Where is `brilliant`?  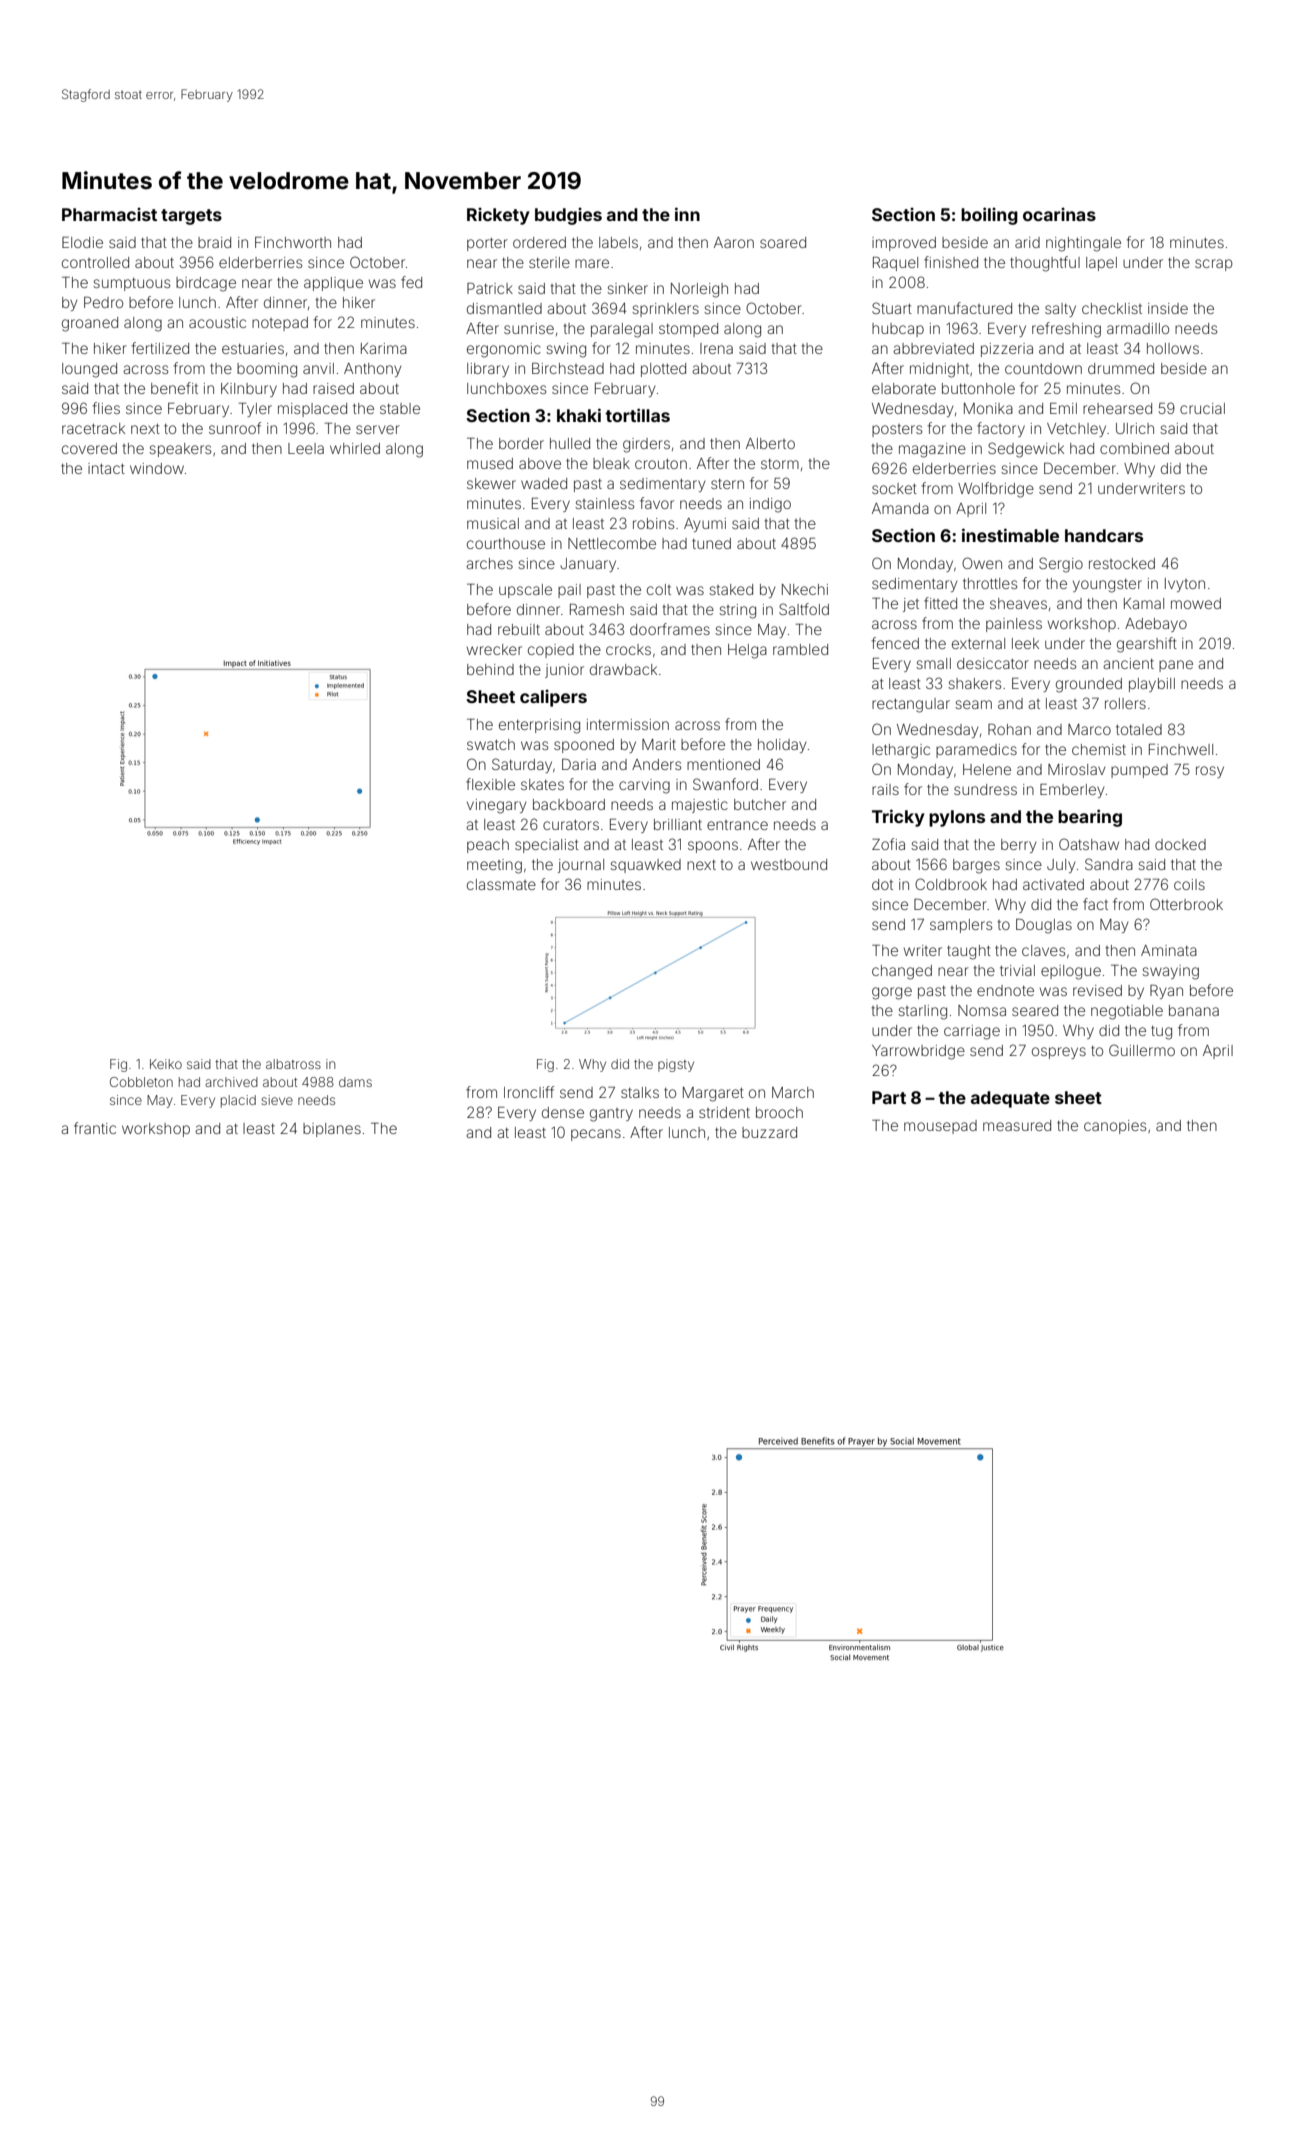
brilliant is located at coordinates (678, 824).
